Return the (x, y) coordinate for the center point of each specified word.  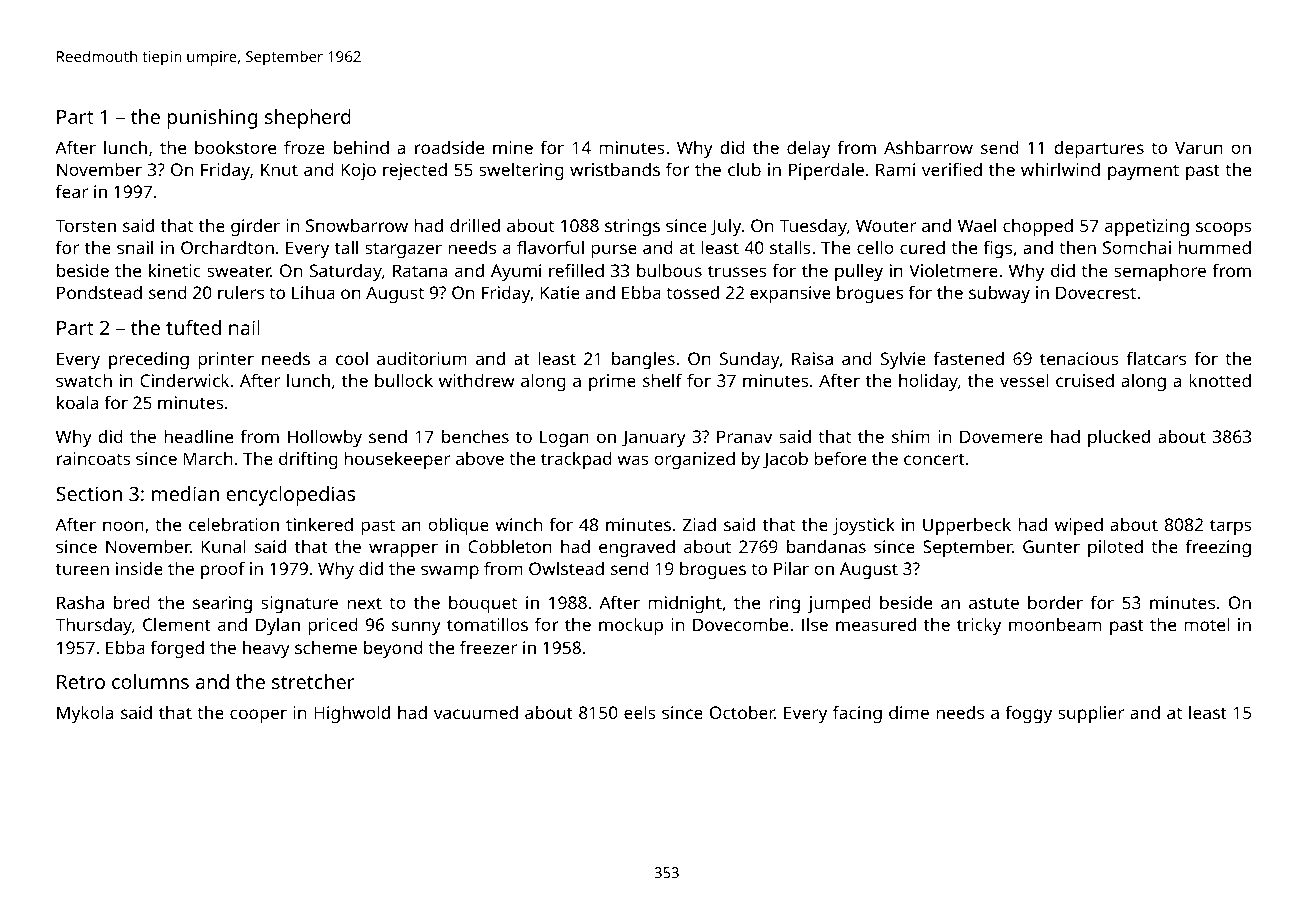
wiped (1079, 526)
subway (999, 294)
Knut (279, 169)
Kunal (223, 546)
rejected (415, 171)
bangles (643, 360)
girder (255, 227)
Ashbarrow (928, 147)
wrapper (403, 550)
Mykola (85, 714)
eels (640, 712)
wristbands (615, 169)
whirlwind (1060, 169)
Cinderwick (184, 380)
